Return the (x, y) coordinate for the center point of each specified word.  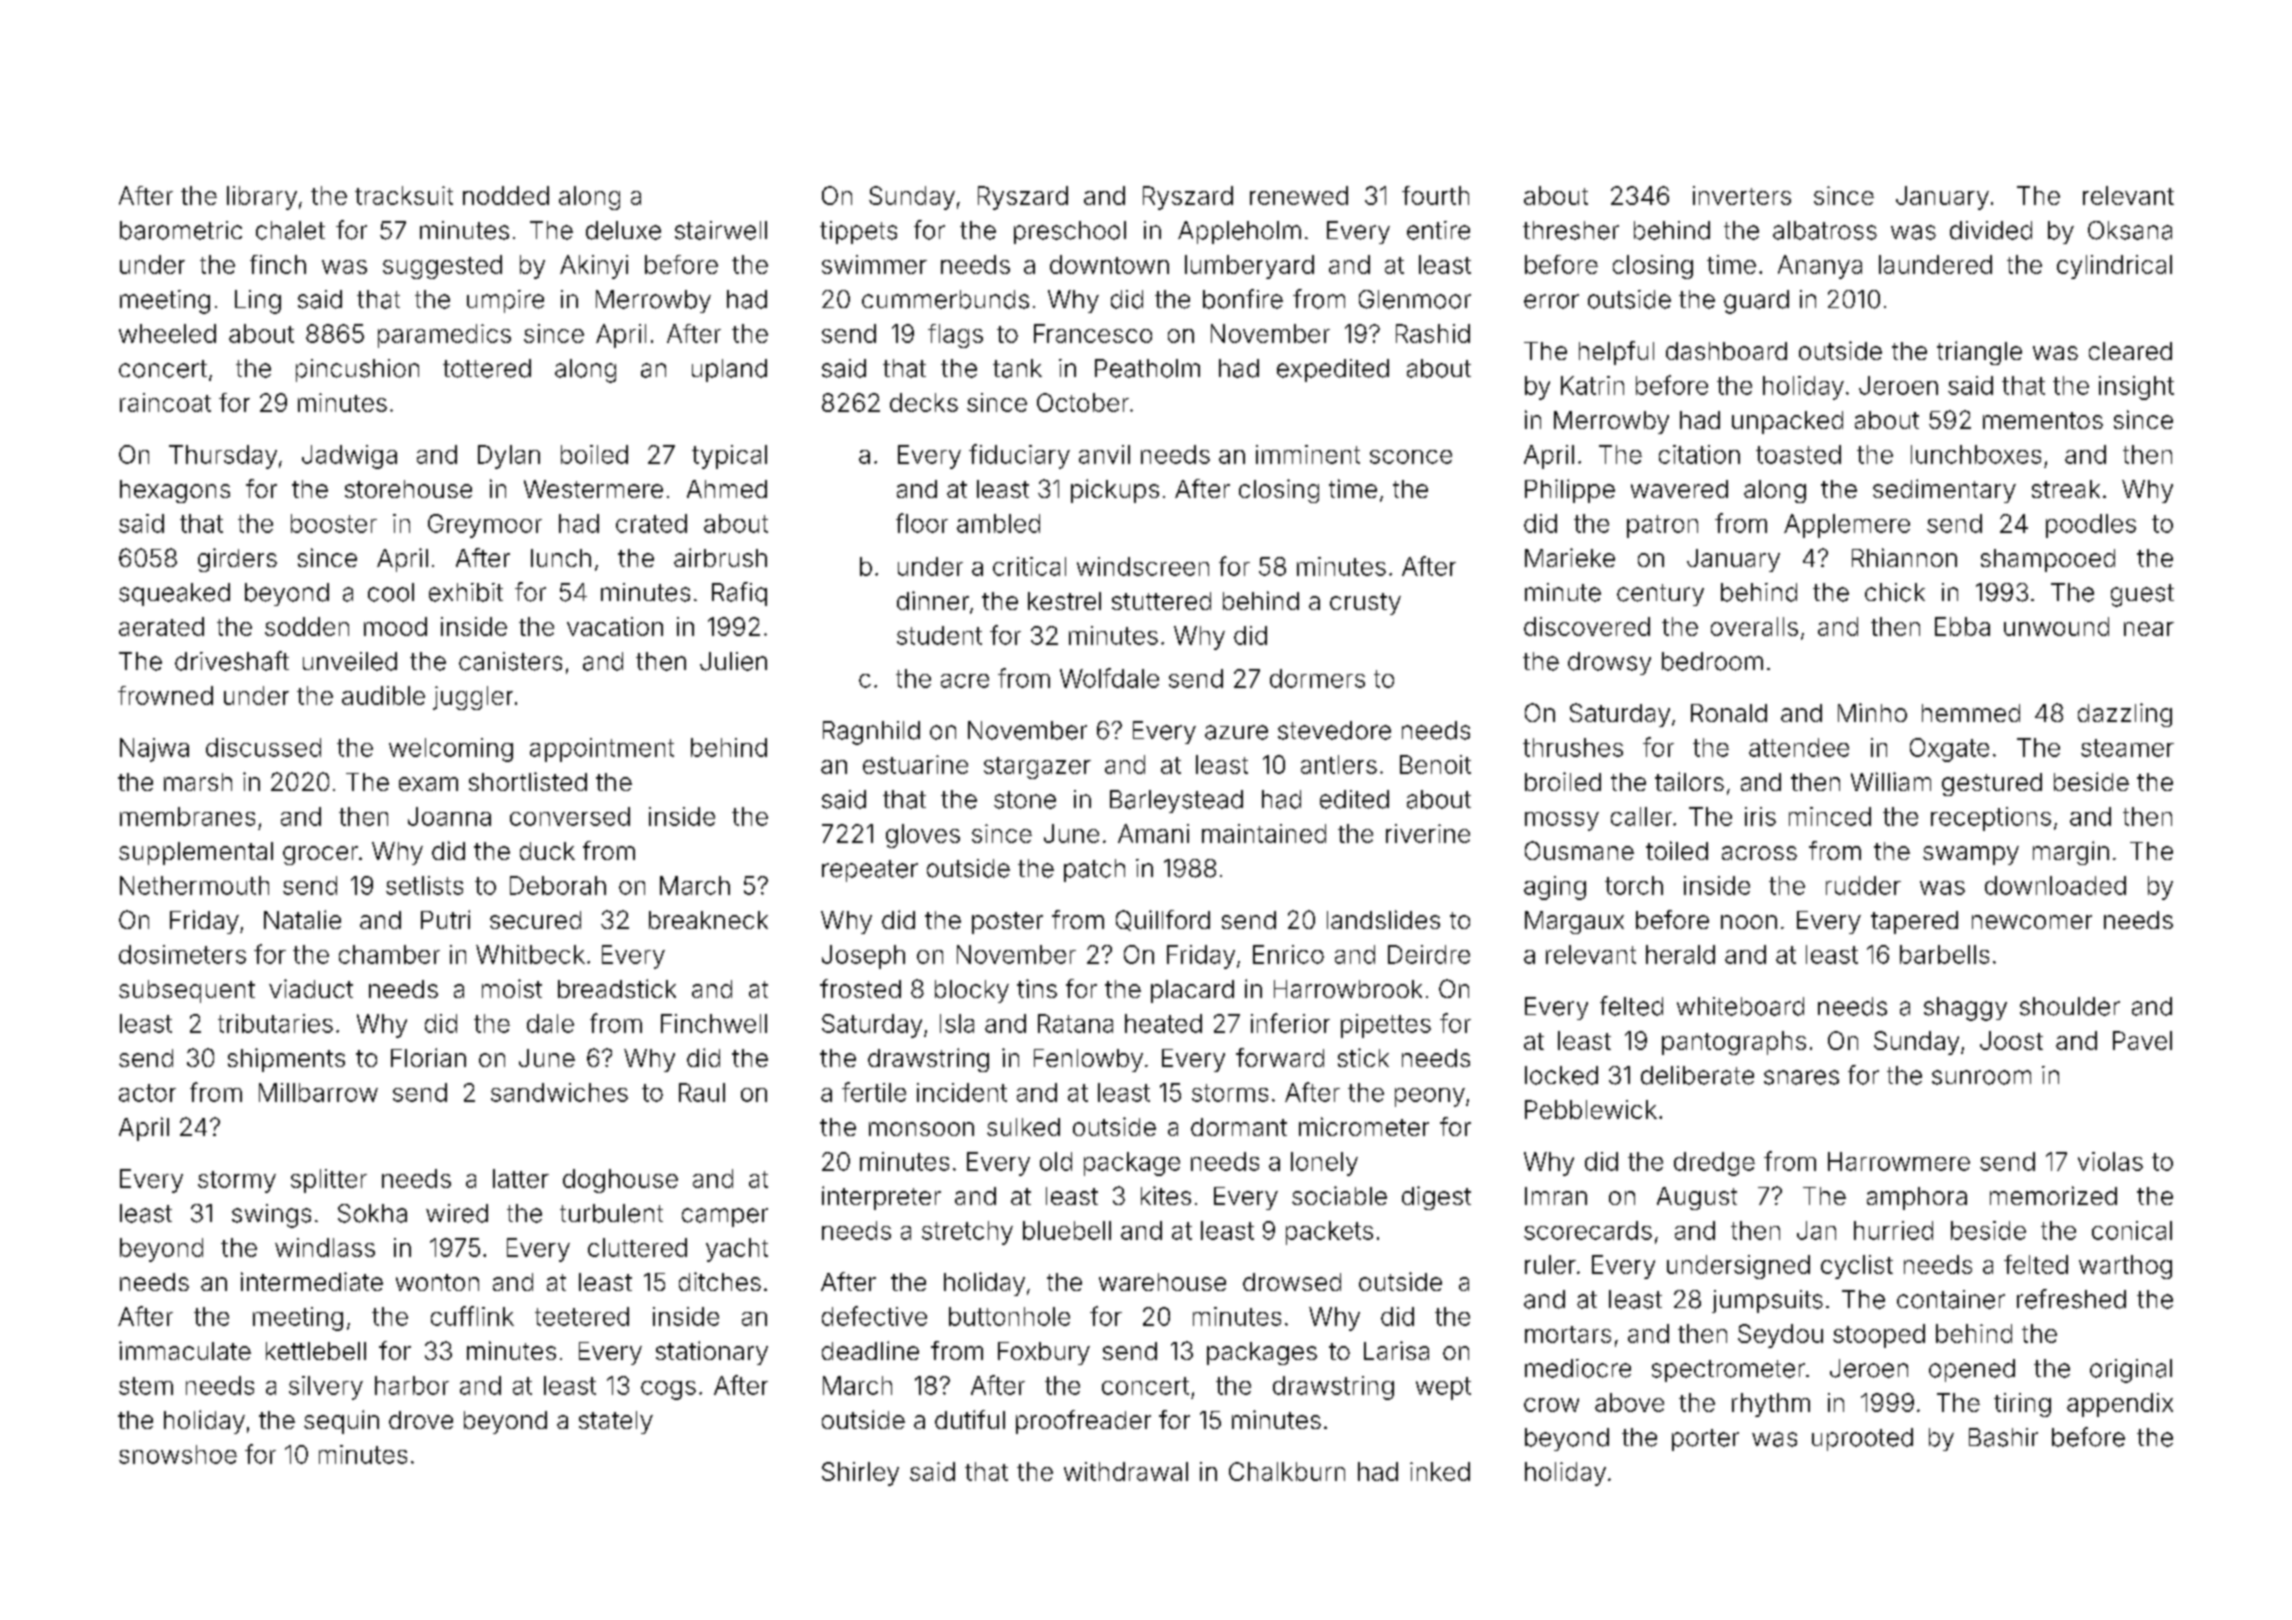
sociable (1339, 1195)
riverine (1428, 833)
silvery (326, 1388)
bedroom (1712, 661)
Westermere (593, 489)
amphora (1917, 1198)
